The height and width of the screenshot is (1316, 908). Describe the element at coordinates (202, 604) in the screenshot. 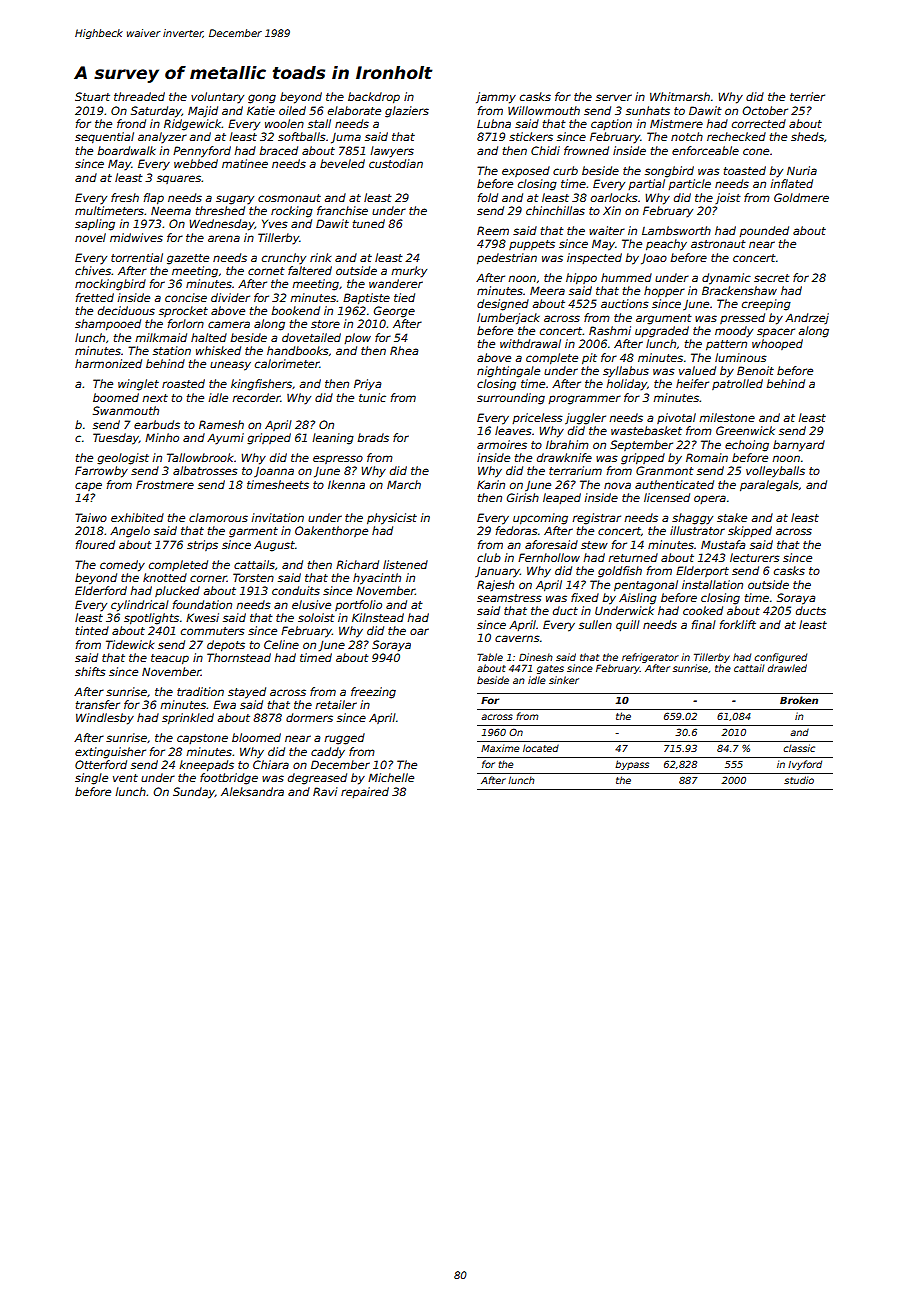

I see `foundation` at that location.
